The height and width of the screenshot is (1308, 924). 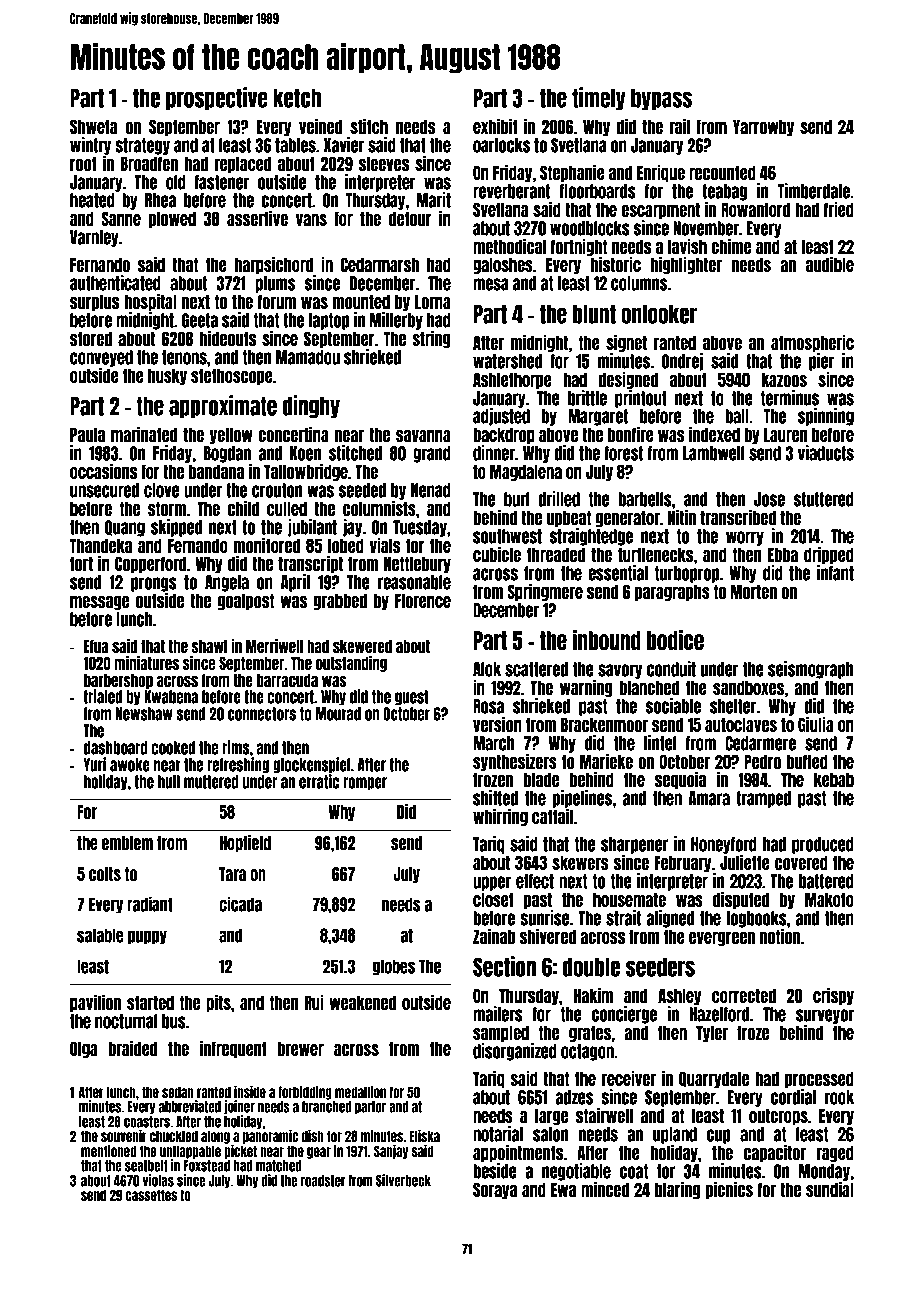 What do you see at coordinates (267, 545) in the screenshot?
I see `monitored` at bounding box center [267, 545].
